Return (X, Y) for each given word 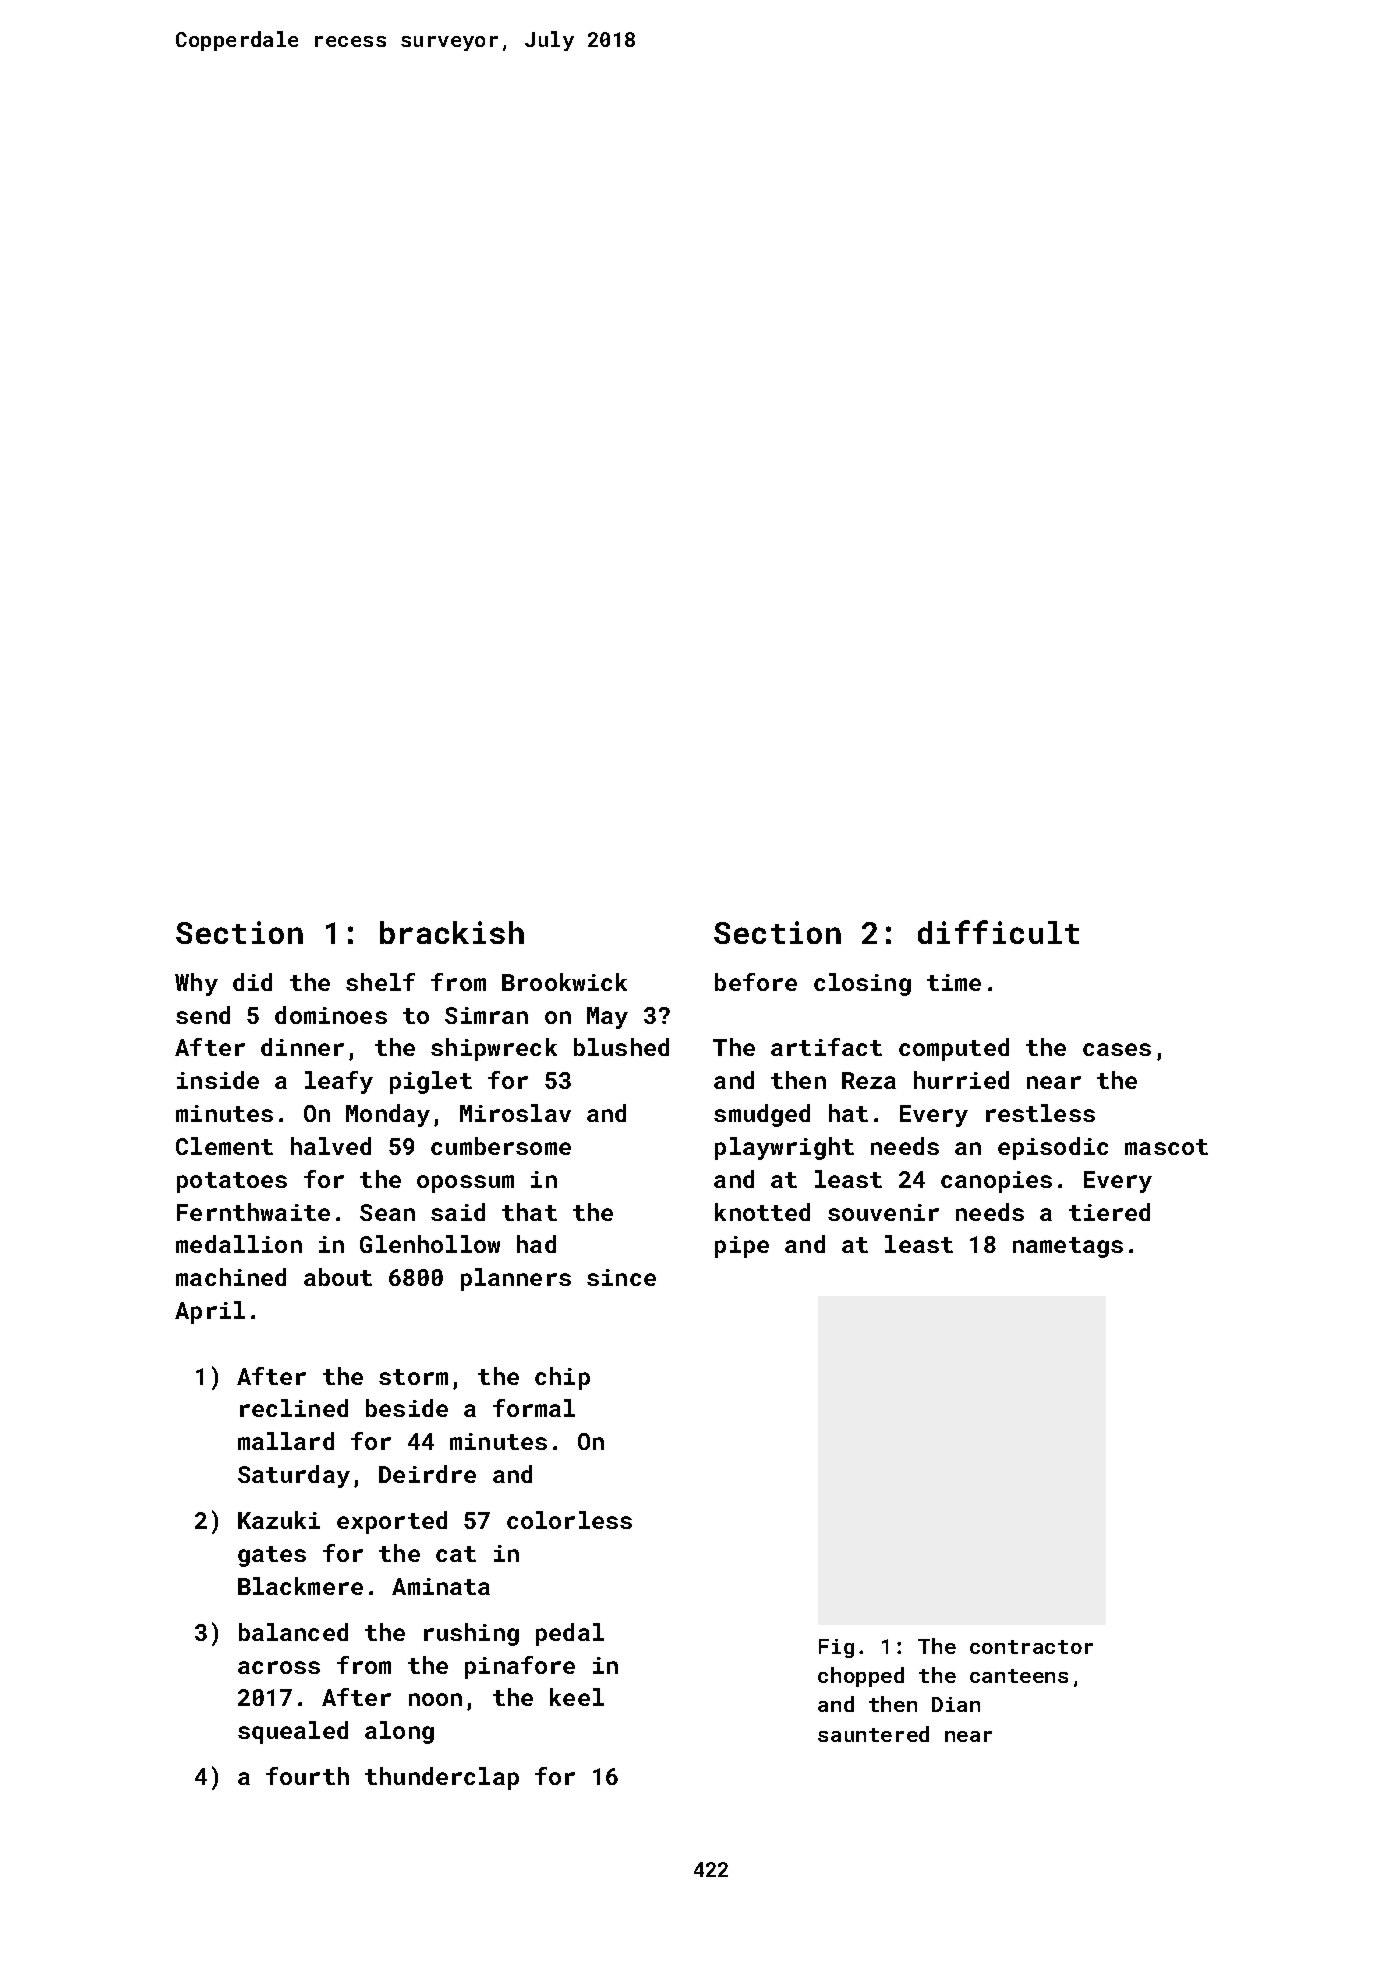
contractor (1031, 1647)
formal (534, 1408)
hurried (961, 1080)
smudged (762, 1115)
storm (413, 1377)
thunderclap (442, 1778)
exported (392, 1522)
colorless (569, 1520)
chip (562, 1378)
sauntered (873, 1734)
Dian (956, 1704)
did (252, 982)
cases (1117, 1049)
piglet (431, 1082)
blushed (621, 1047)
